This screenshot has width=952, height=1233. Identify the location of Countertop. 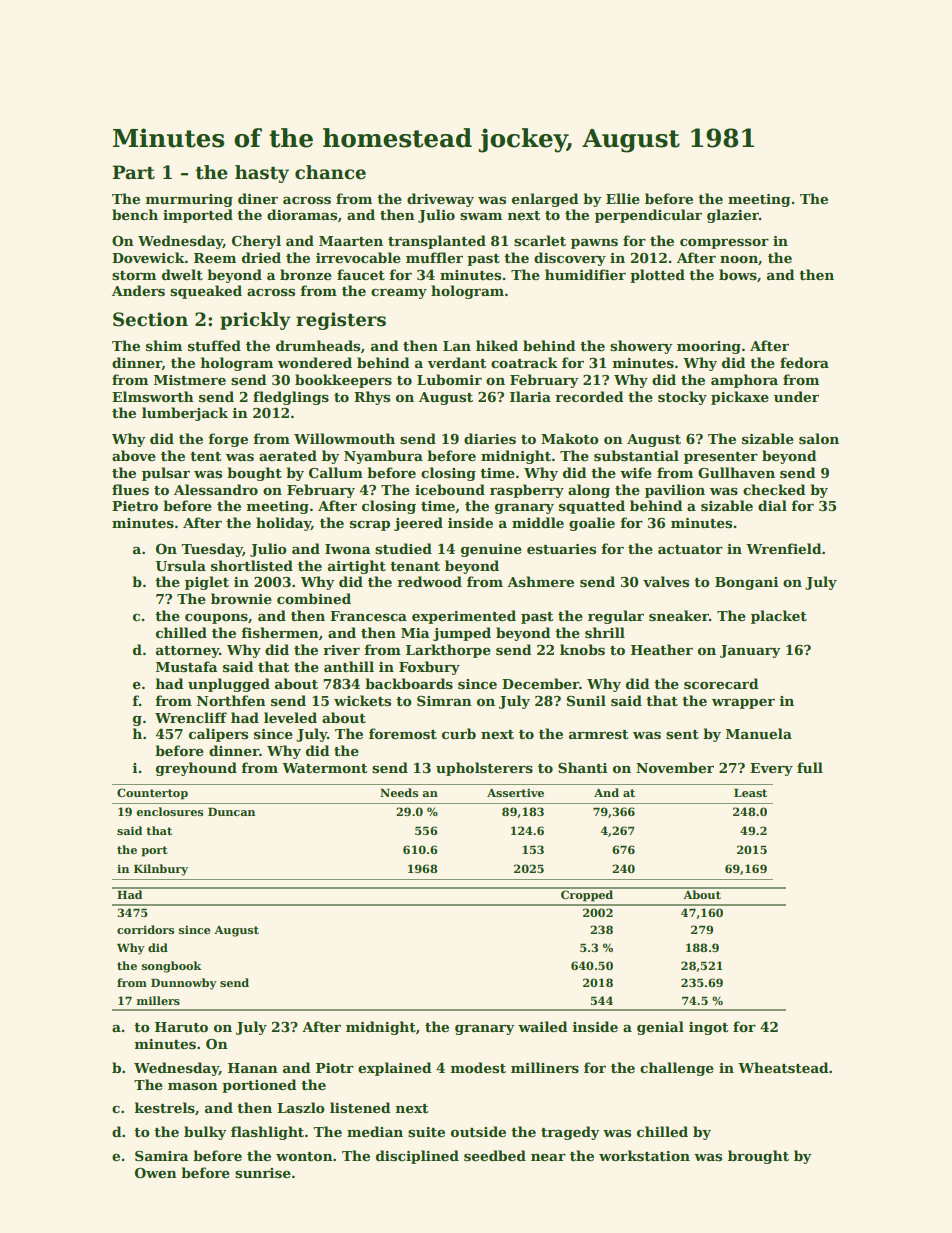
(152, 794).
